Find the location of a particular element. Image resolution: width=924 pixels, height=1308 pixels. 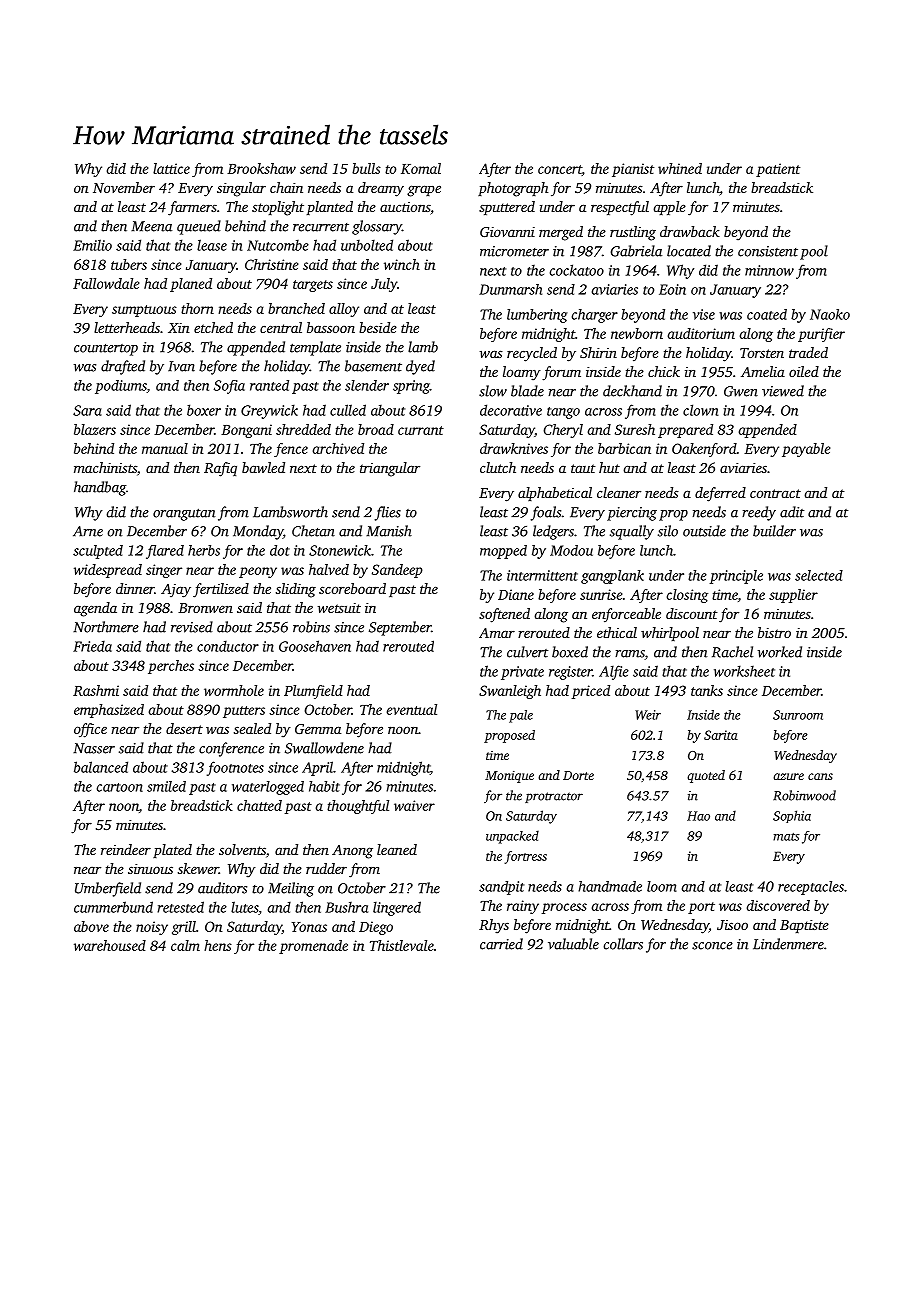

bulls is located at coordinates (366, 168).
